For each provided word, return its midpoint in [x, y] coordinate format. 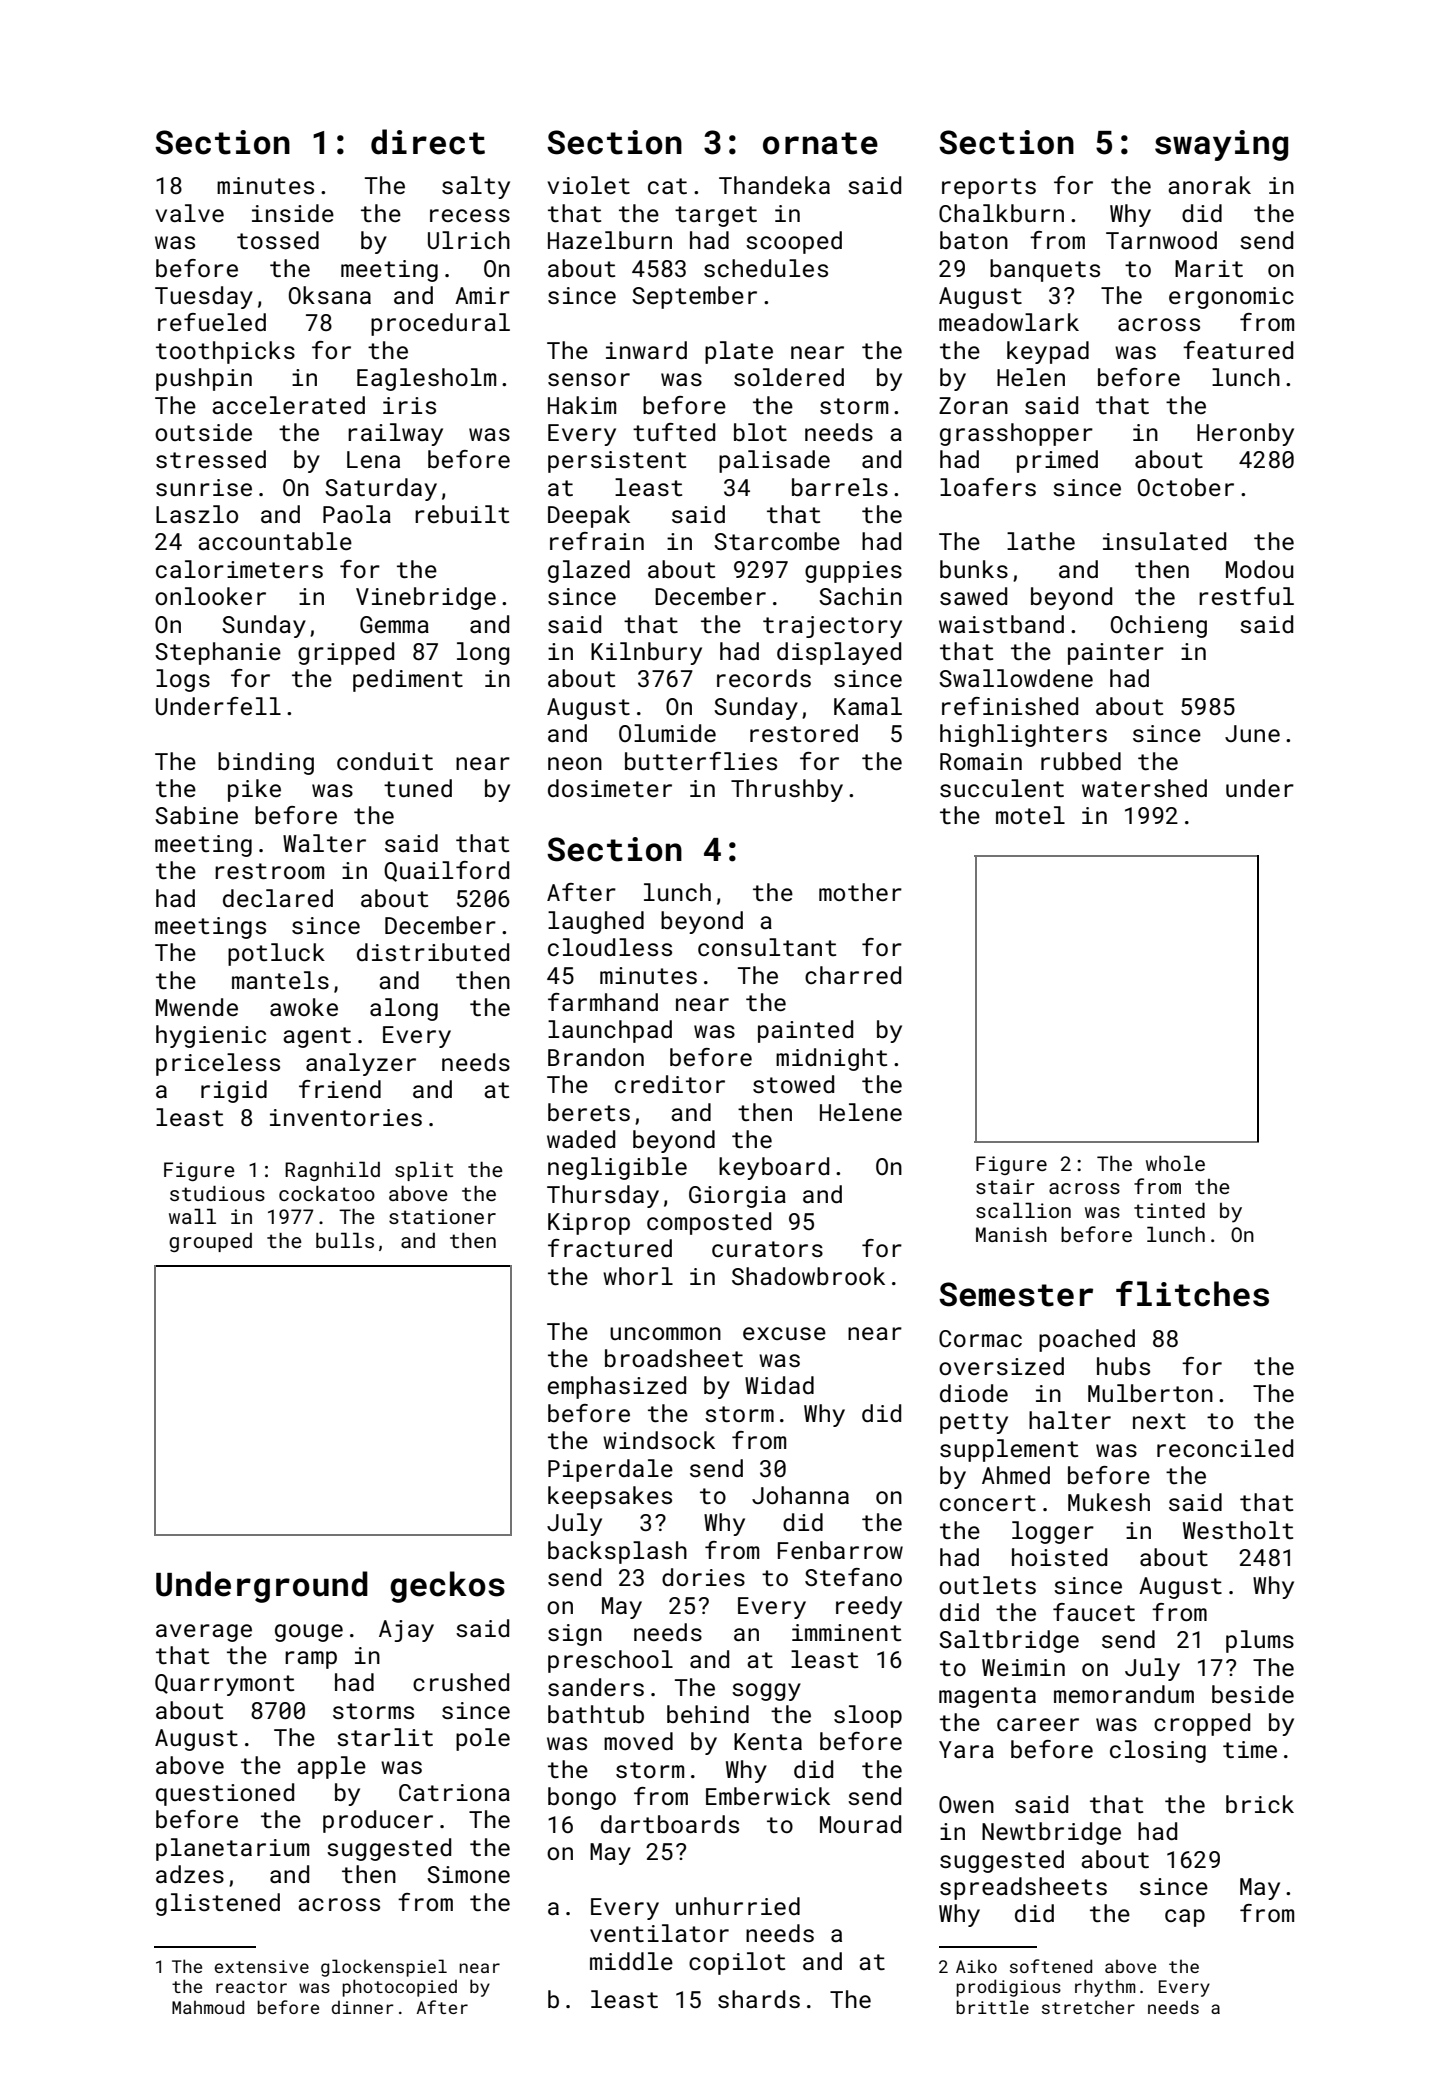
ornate [820, 143]
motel [1030, 815]
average [204, 1633]
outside [203, 432]
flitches [1192, 1294]
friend [340, 1089]
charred [853, 975]
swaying [1221, 145]
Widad [779, 1385]
